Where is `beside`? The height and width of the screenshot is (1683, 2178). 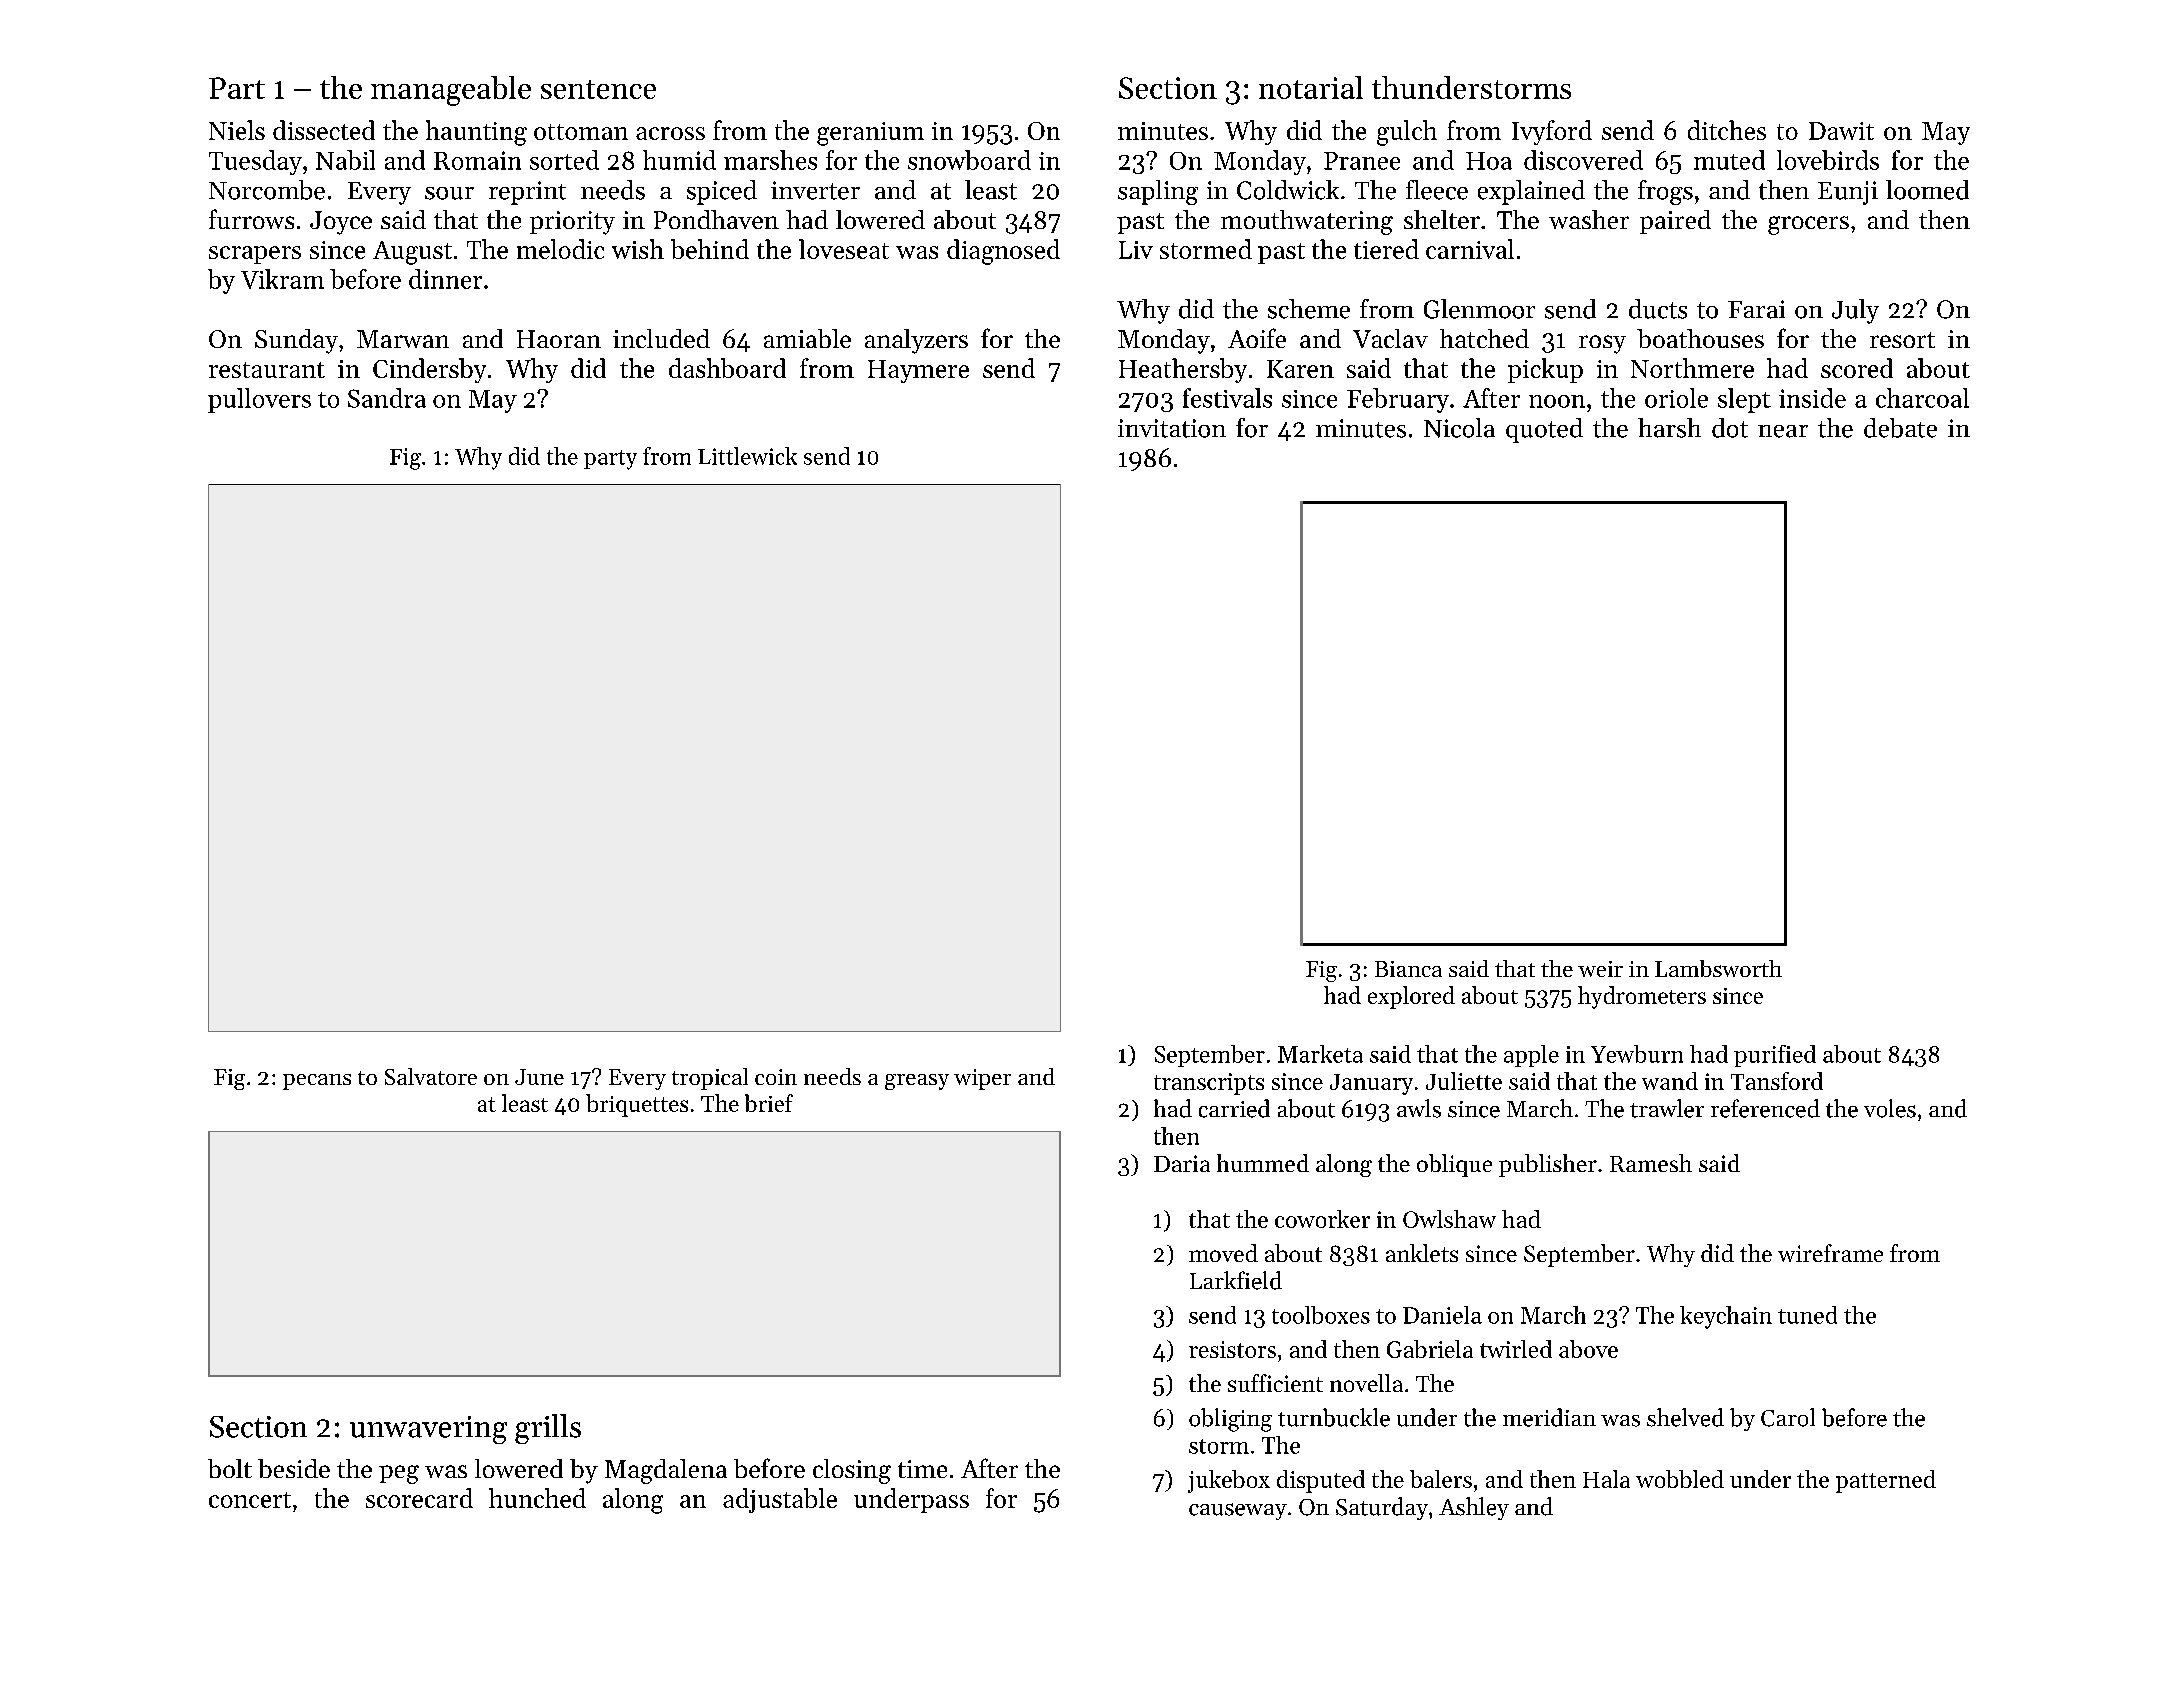
beside is located at coordinates (294, 1468).
